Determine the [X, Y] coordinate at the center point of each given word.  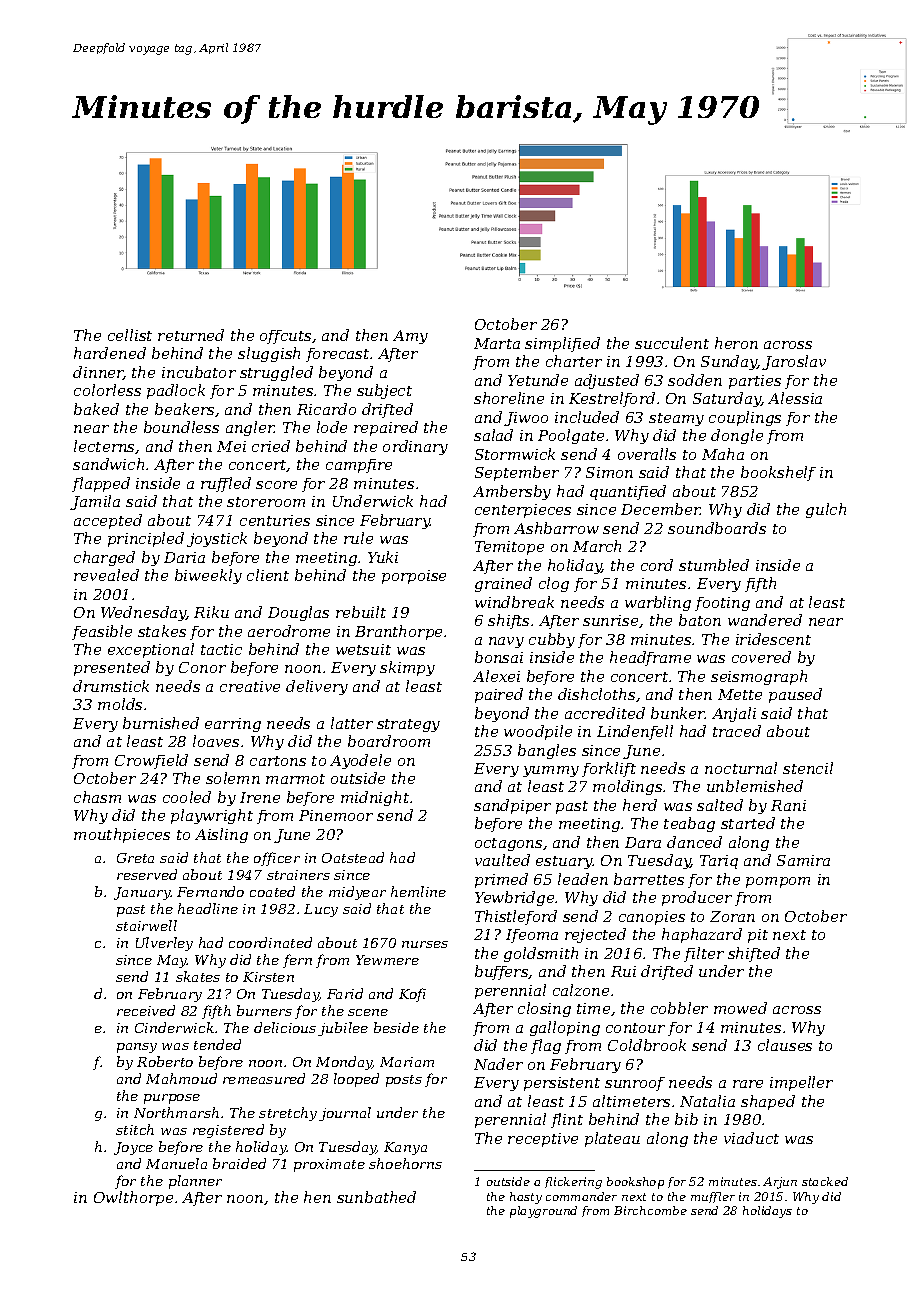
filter [704, 954]
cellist [130, 335]
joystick [217, 539]
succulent [672, 343]
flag [546, 1046]
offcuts [285, 337]
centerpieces [523, 511]
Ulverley [164, 944]
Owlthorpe [133, 1198]
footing [722, 604]
